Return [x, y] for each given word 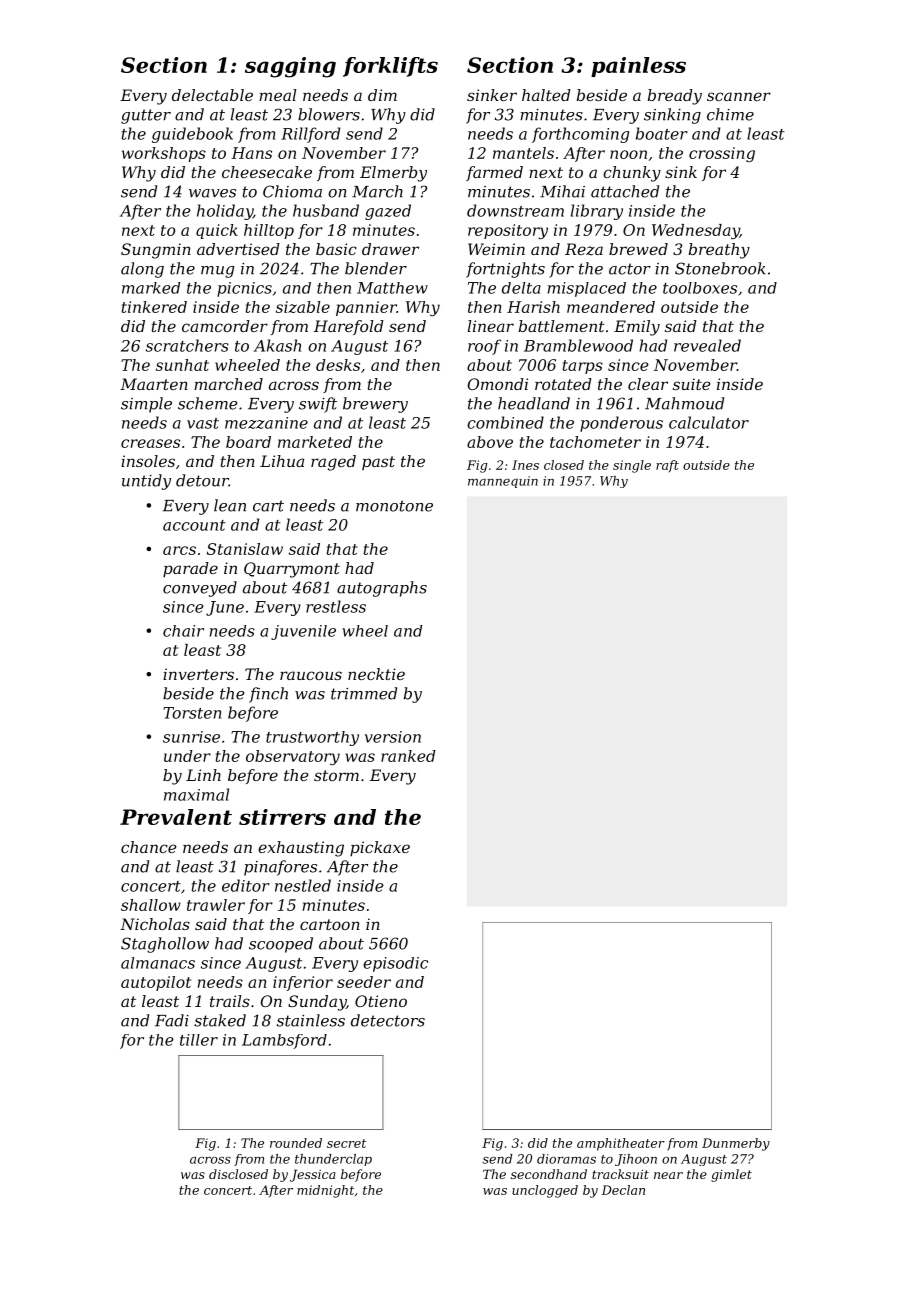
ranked [408, 756]
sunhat [182, 365]
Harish [533, 307]
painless [638, 67]
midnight [325, 1191]
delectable [212, 95]
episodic [395, 964]
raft [667, 466]
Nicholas [155, 924]
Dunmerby [736, 1144]
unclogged [545, 1191]
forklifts [390, 67]
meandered [611, 307]
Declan [623, 1190]
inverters [198, 674]
